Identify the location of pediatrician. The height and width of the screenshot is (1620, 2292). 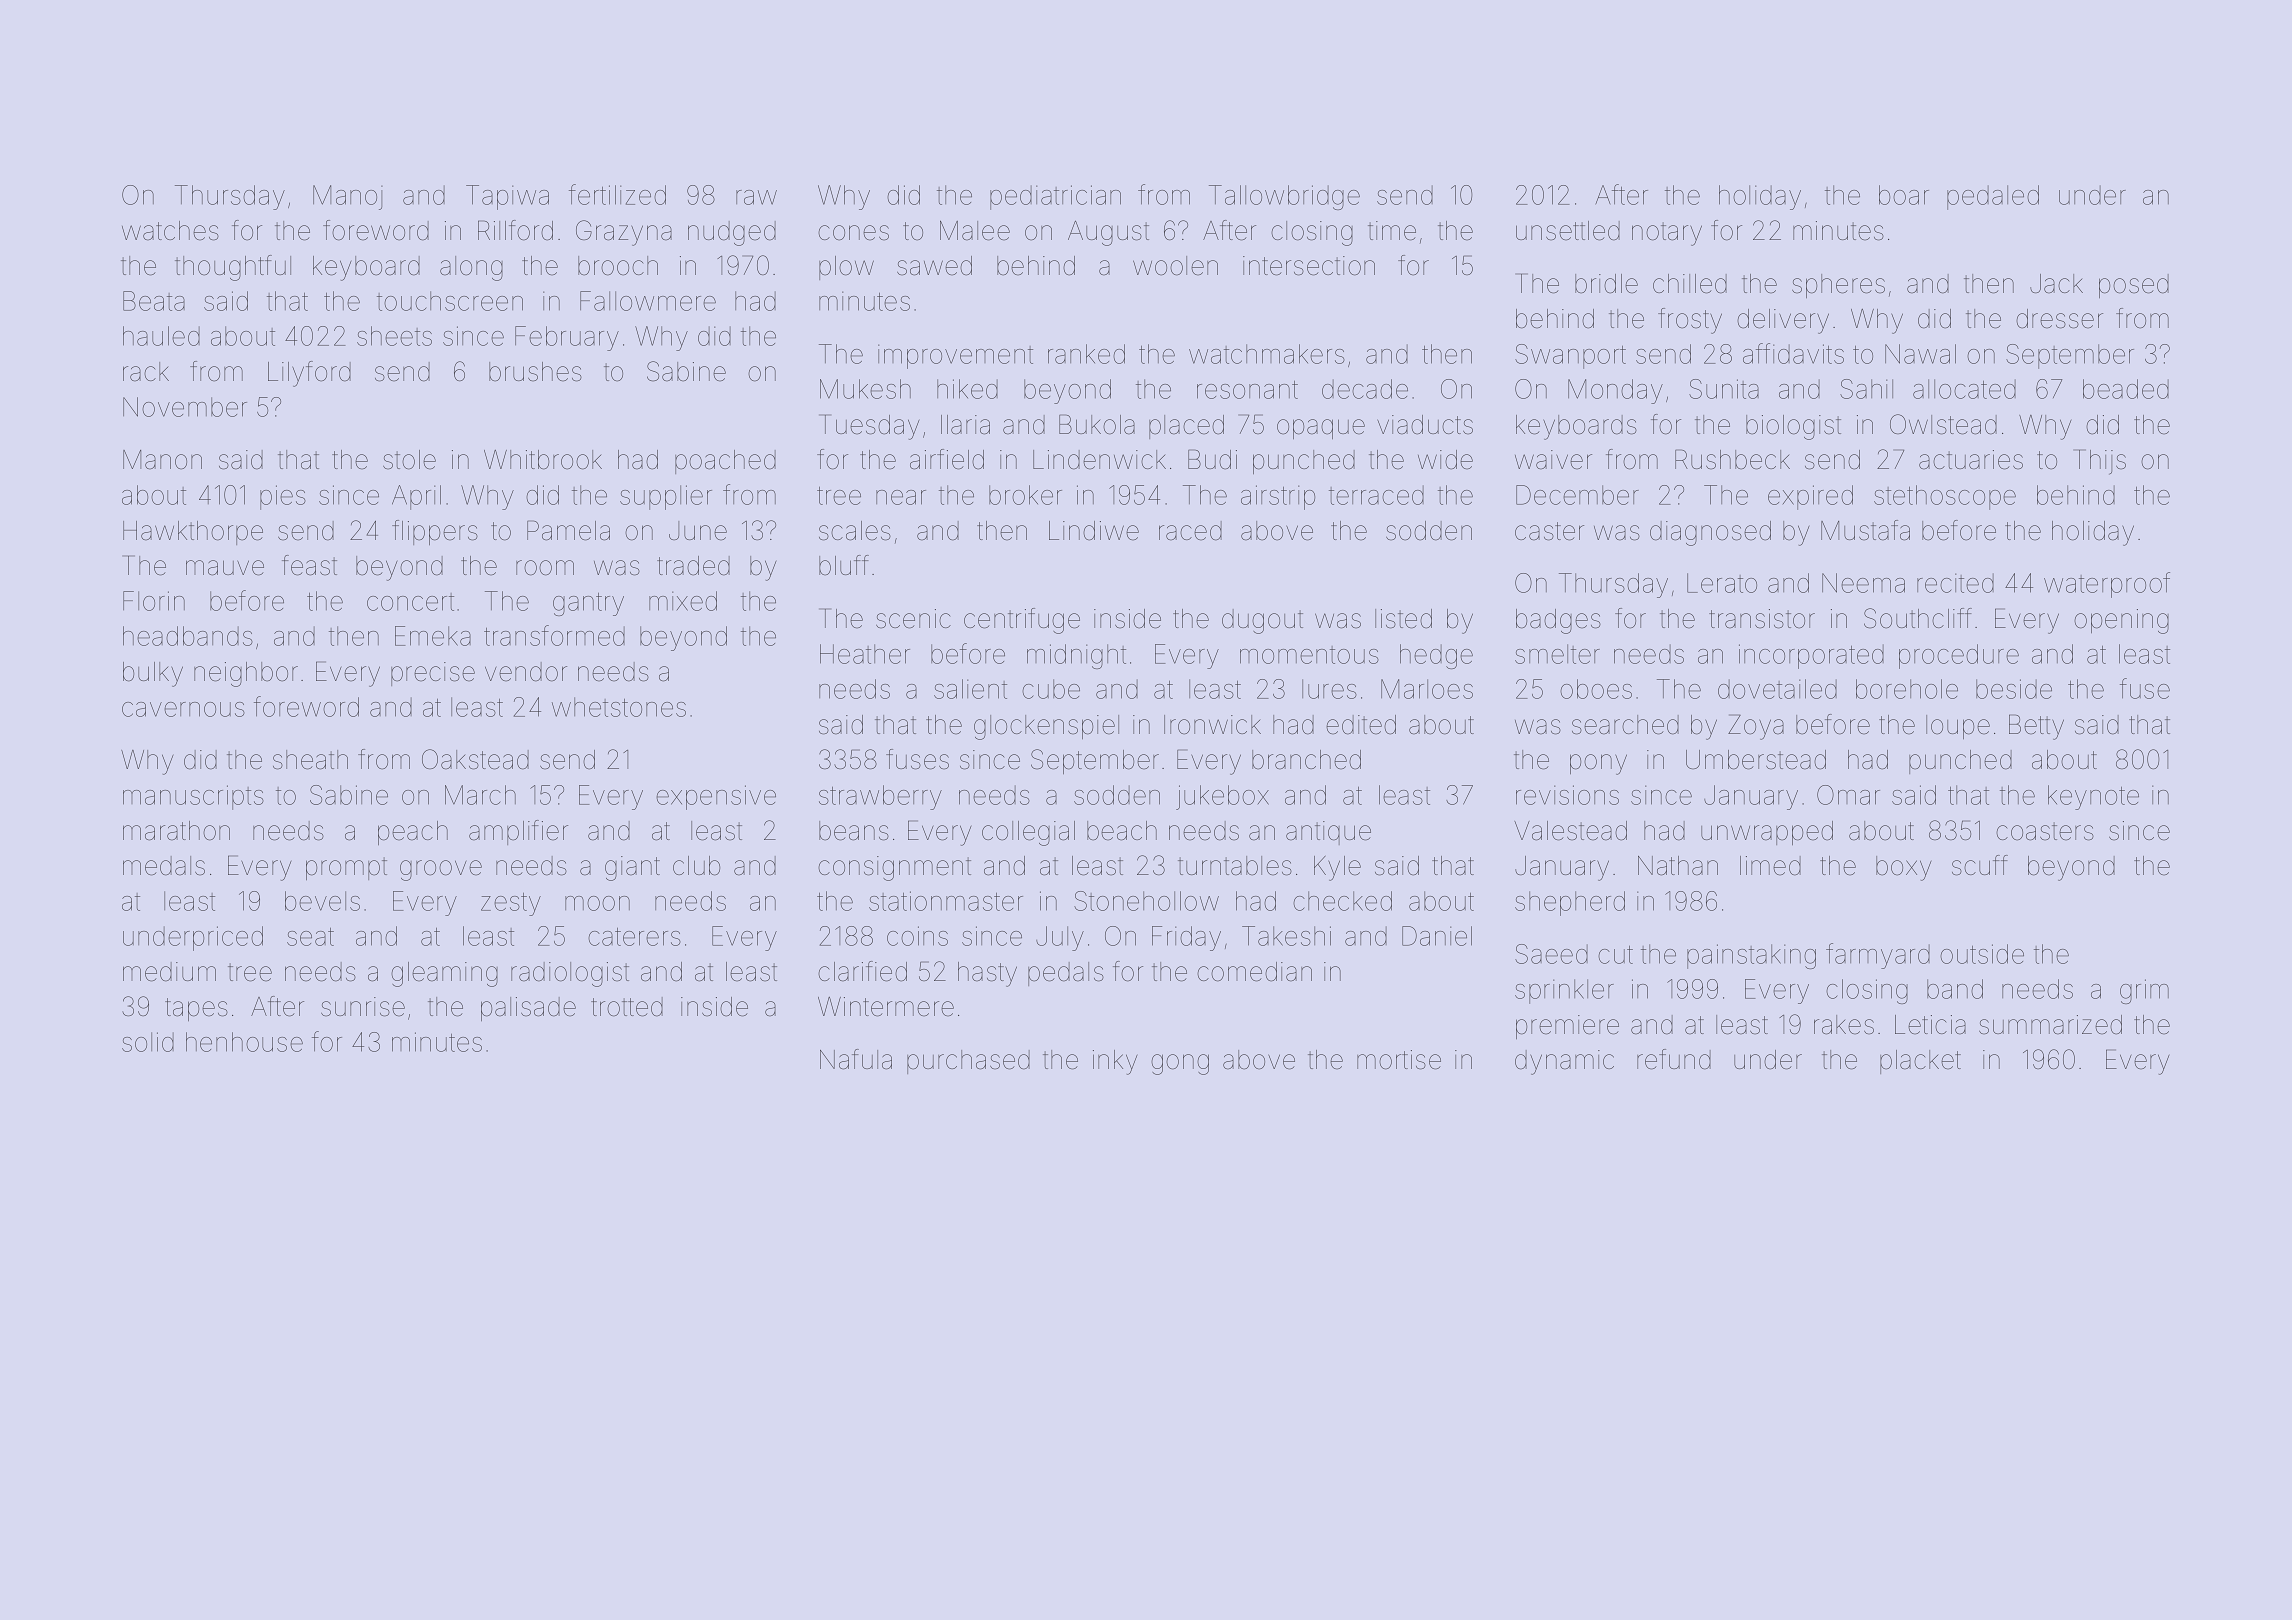
(1055, 197).
